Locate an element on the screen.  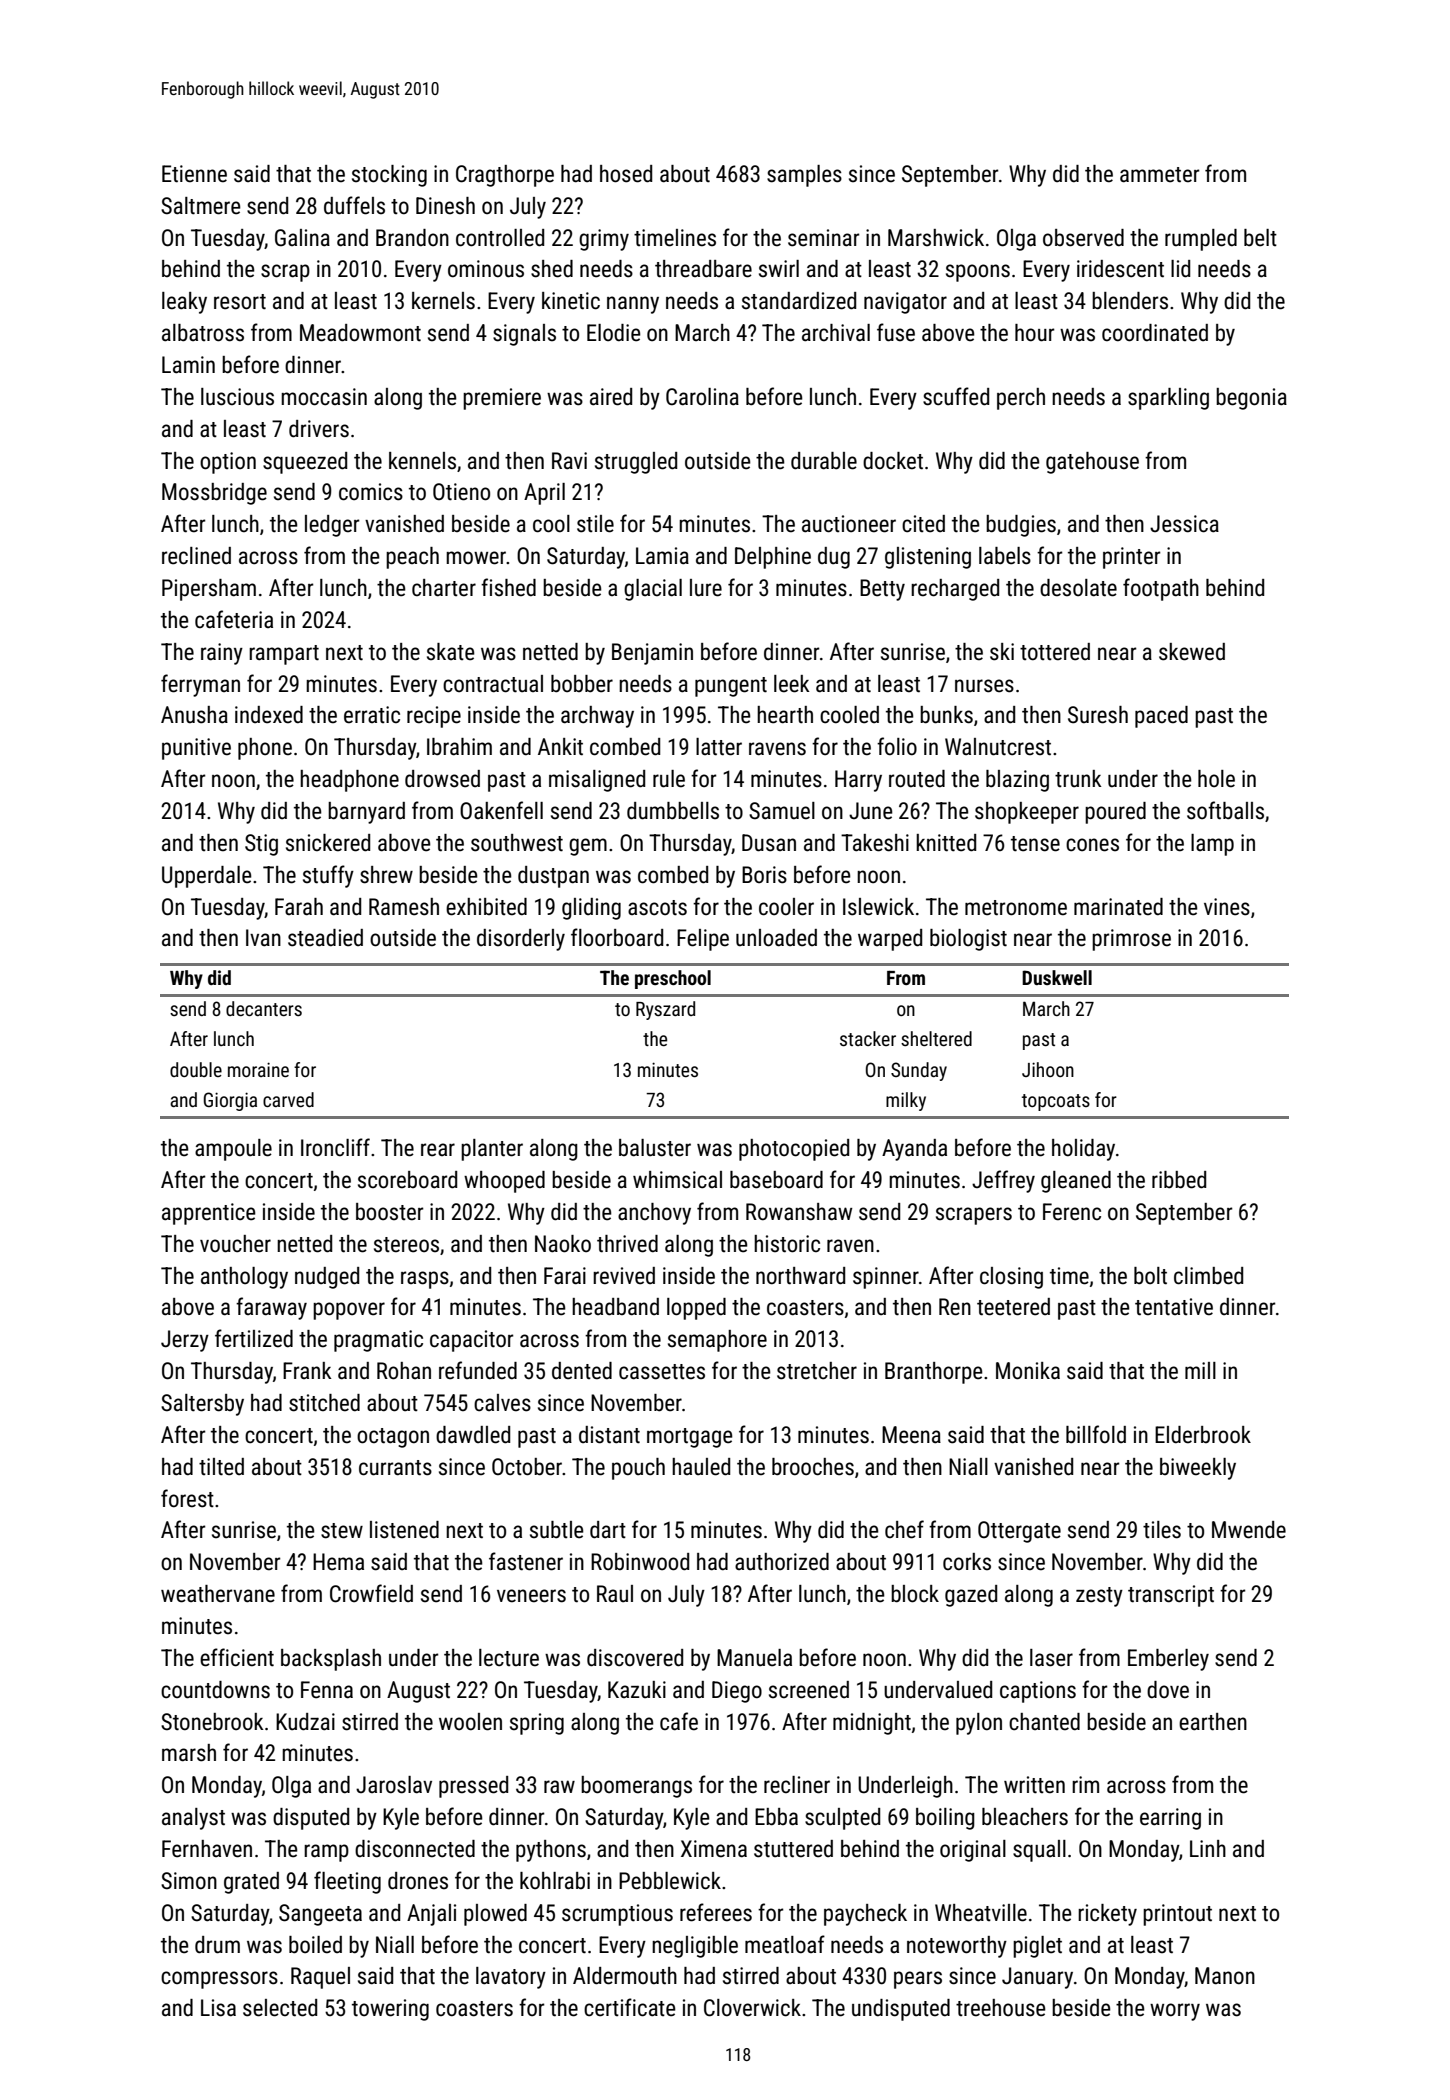
latter is located at coordinates (719, 747).
